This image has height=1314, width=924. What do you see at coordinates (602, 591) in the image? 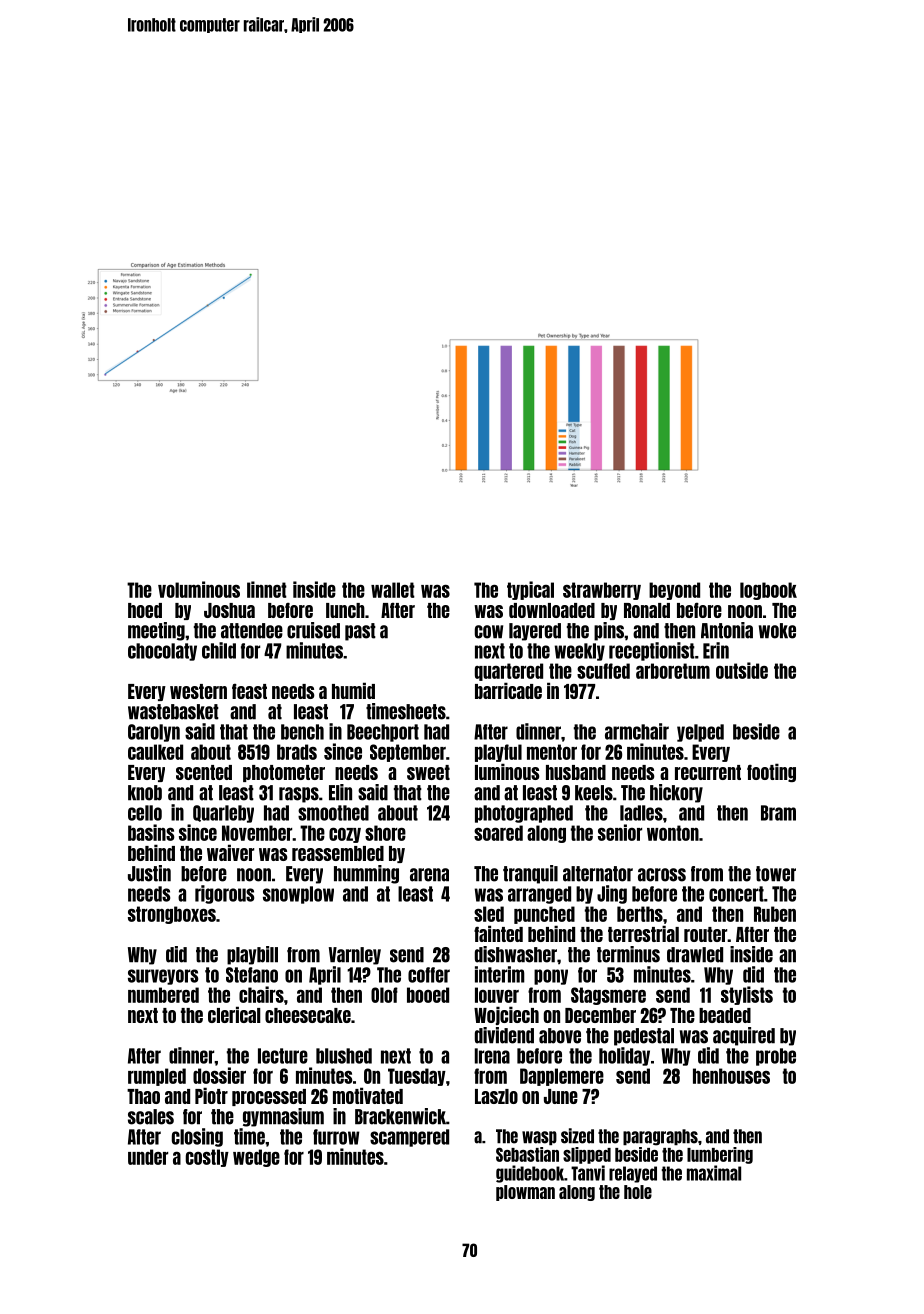
I see `strawberry` at bounding box center [602, 591].
